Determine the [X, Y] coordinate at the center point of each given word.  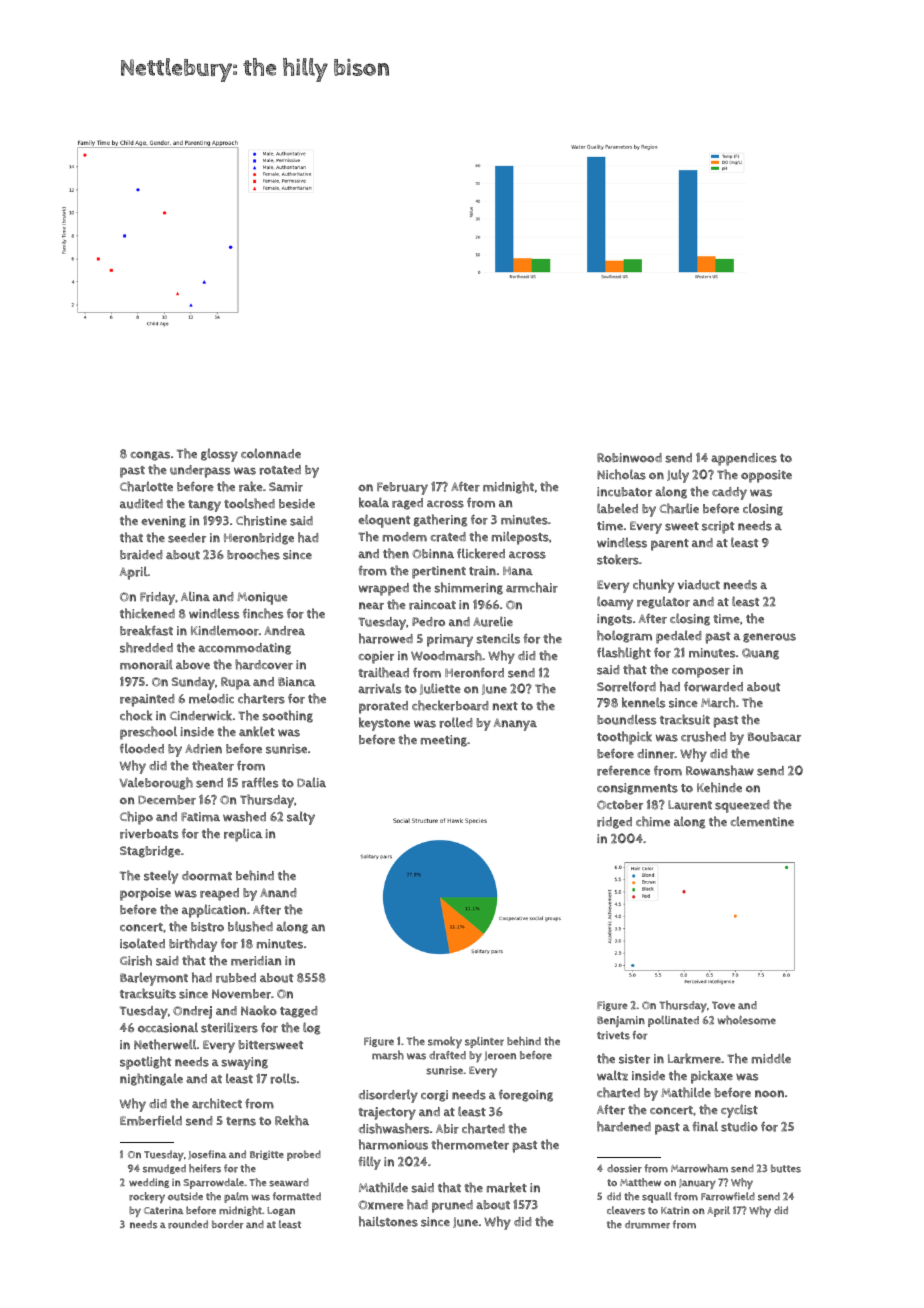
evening [163, 522]
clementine [762, 821]
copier [376, 657]
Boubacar [774, 737]
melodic [211, 698]
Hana [518, 570]
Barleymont [154, 979]
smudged [164, 1169]
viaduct [699, 585]
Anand [278, 892]
